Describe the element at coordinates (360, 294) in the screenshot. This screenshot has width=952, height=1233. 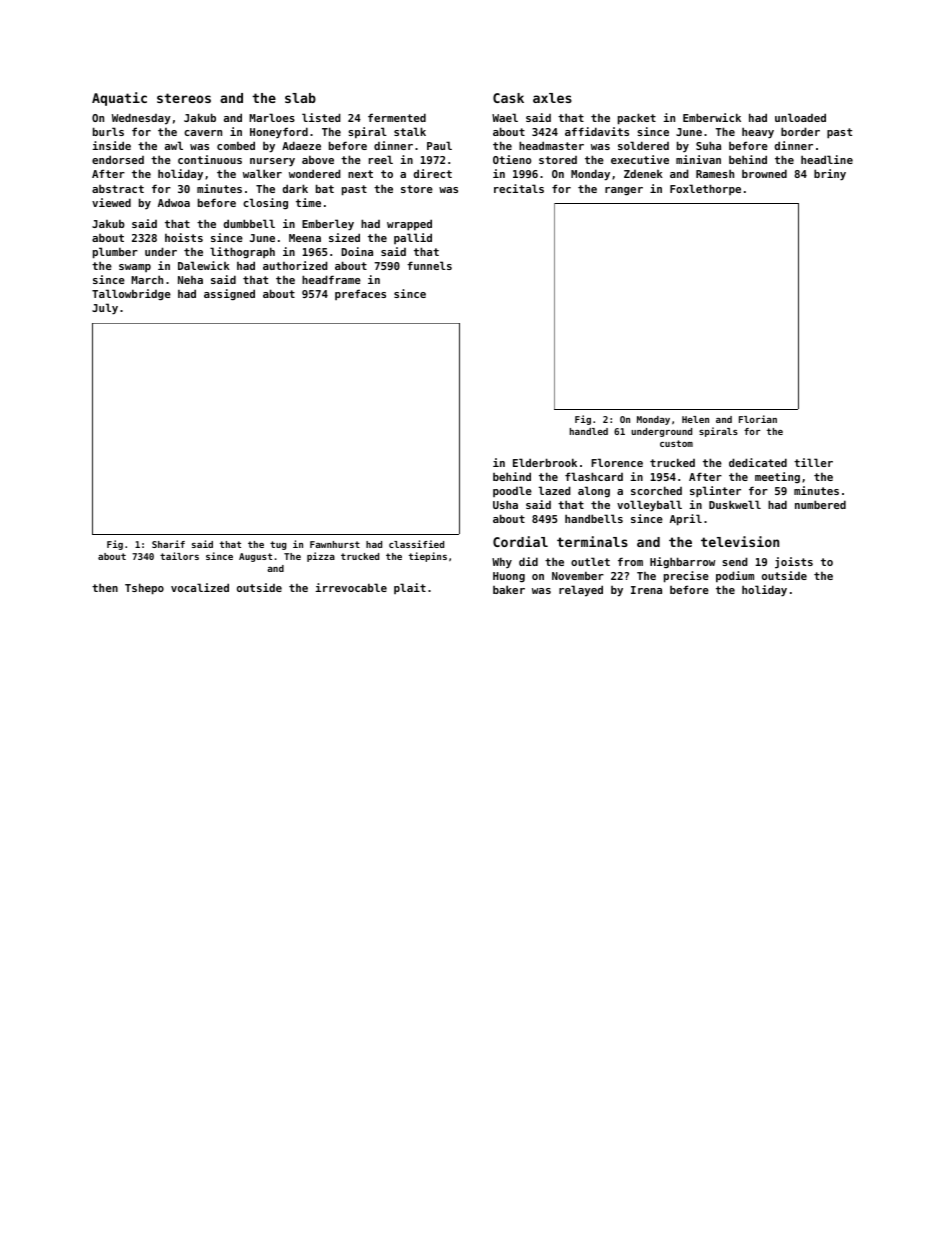
I see `prefaces` at that location.
